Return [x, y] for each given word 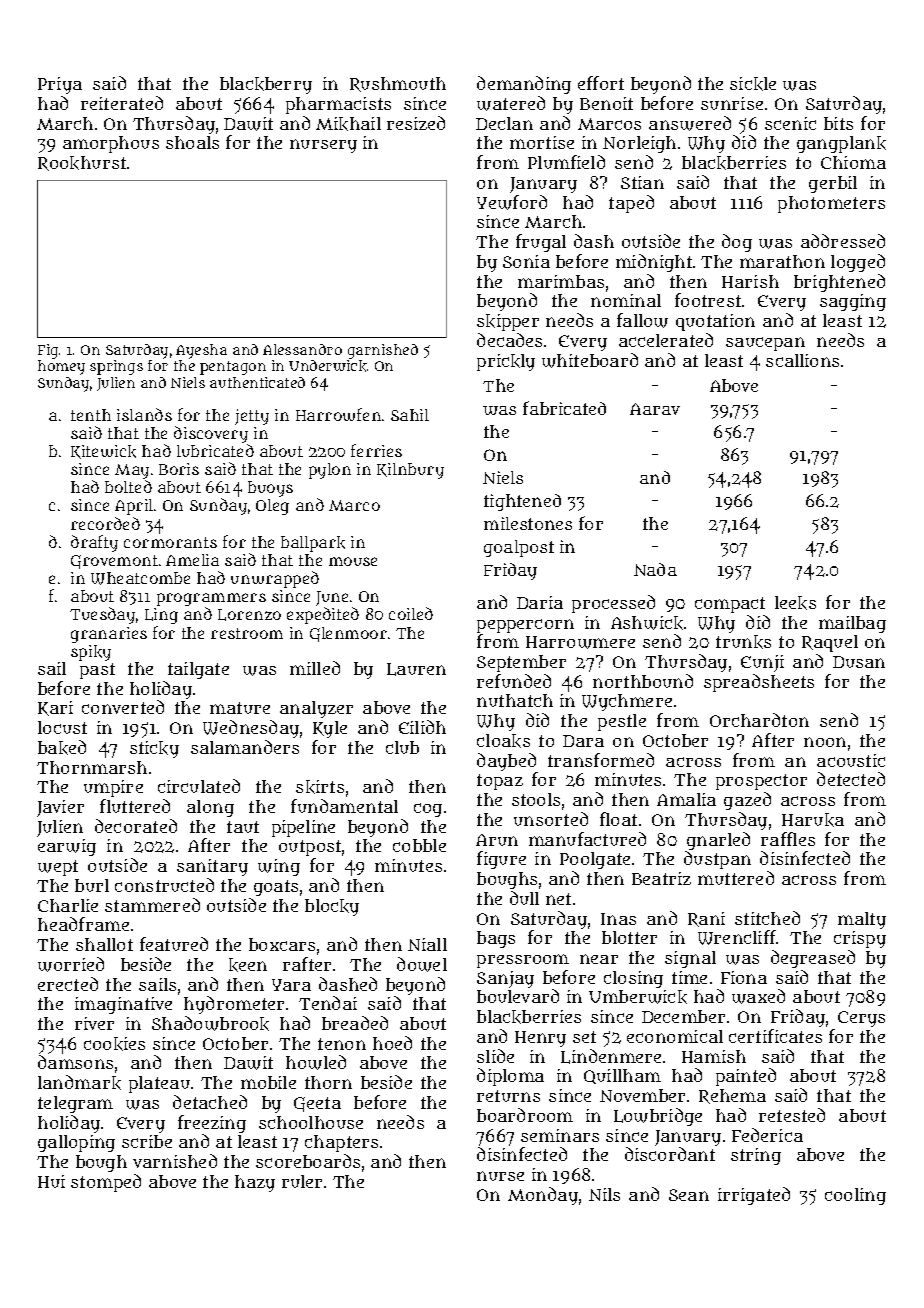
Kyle [330, 729]
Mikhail [348, 124]
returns [508, 1096]
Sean [689, 1195]
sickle [753, 84]
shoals [192, 142]
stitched [767, 918]
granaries [109, 635]
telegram [75, 1104]
